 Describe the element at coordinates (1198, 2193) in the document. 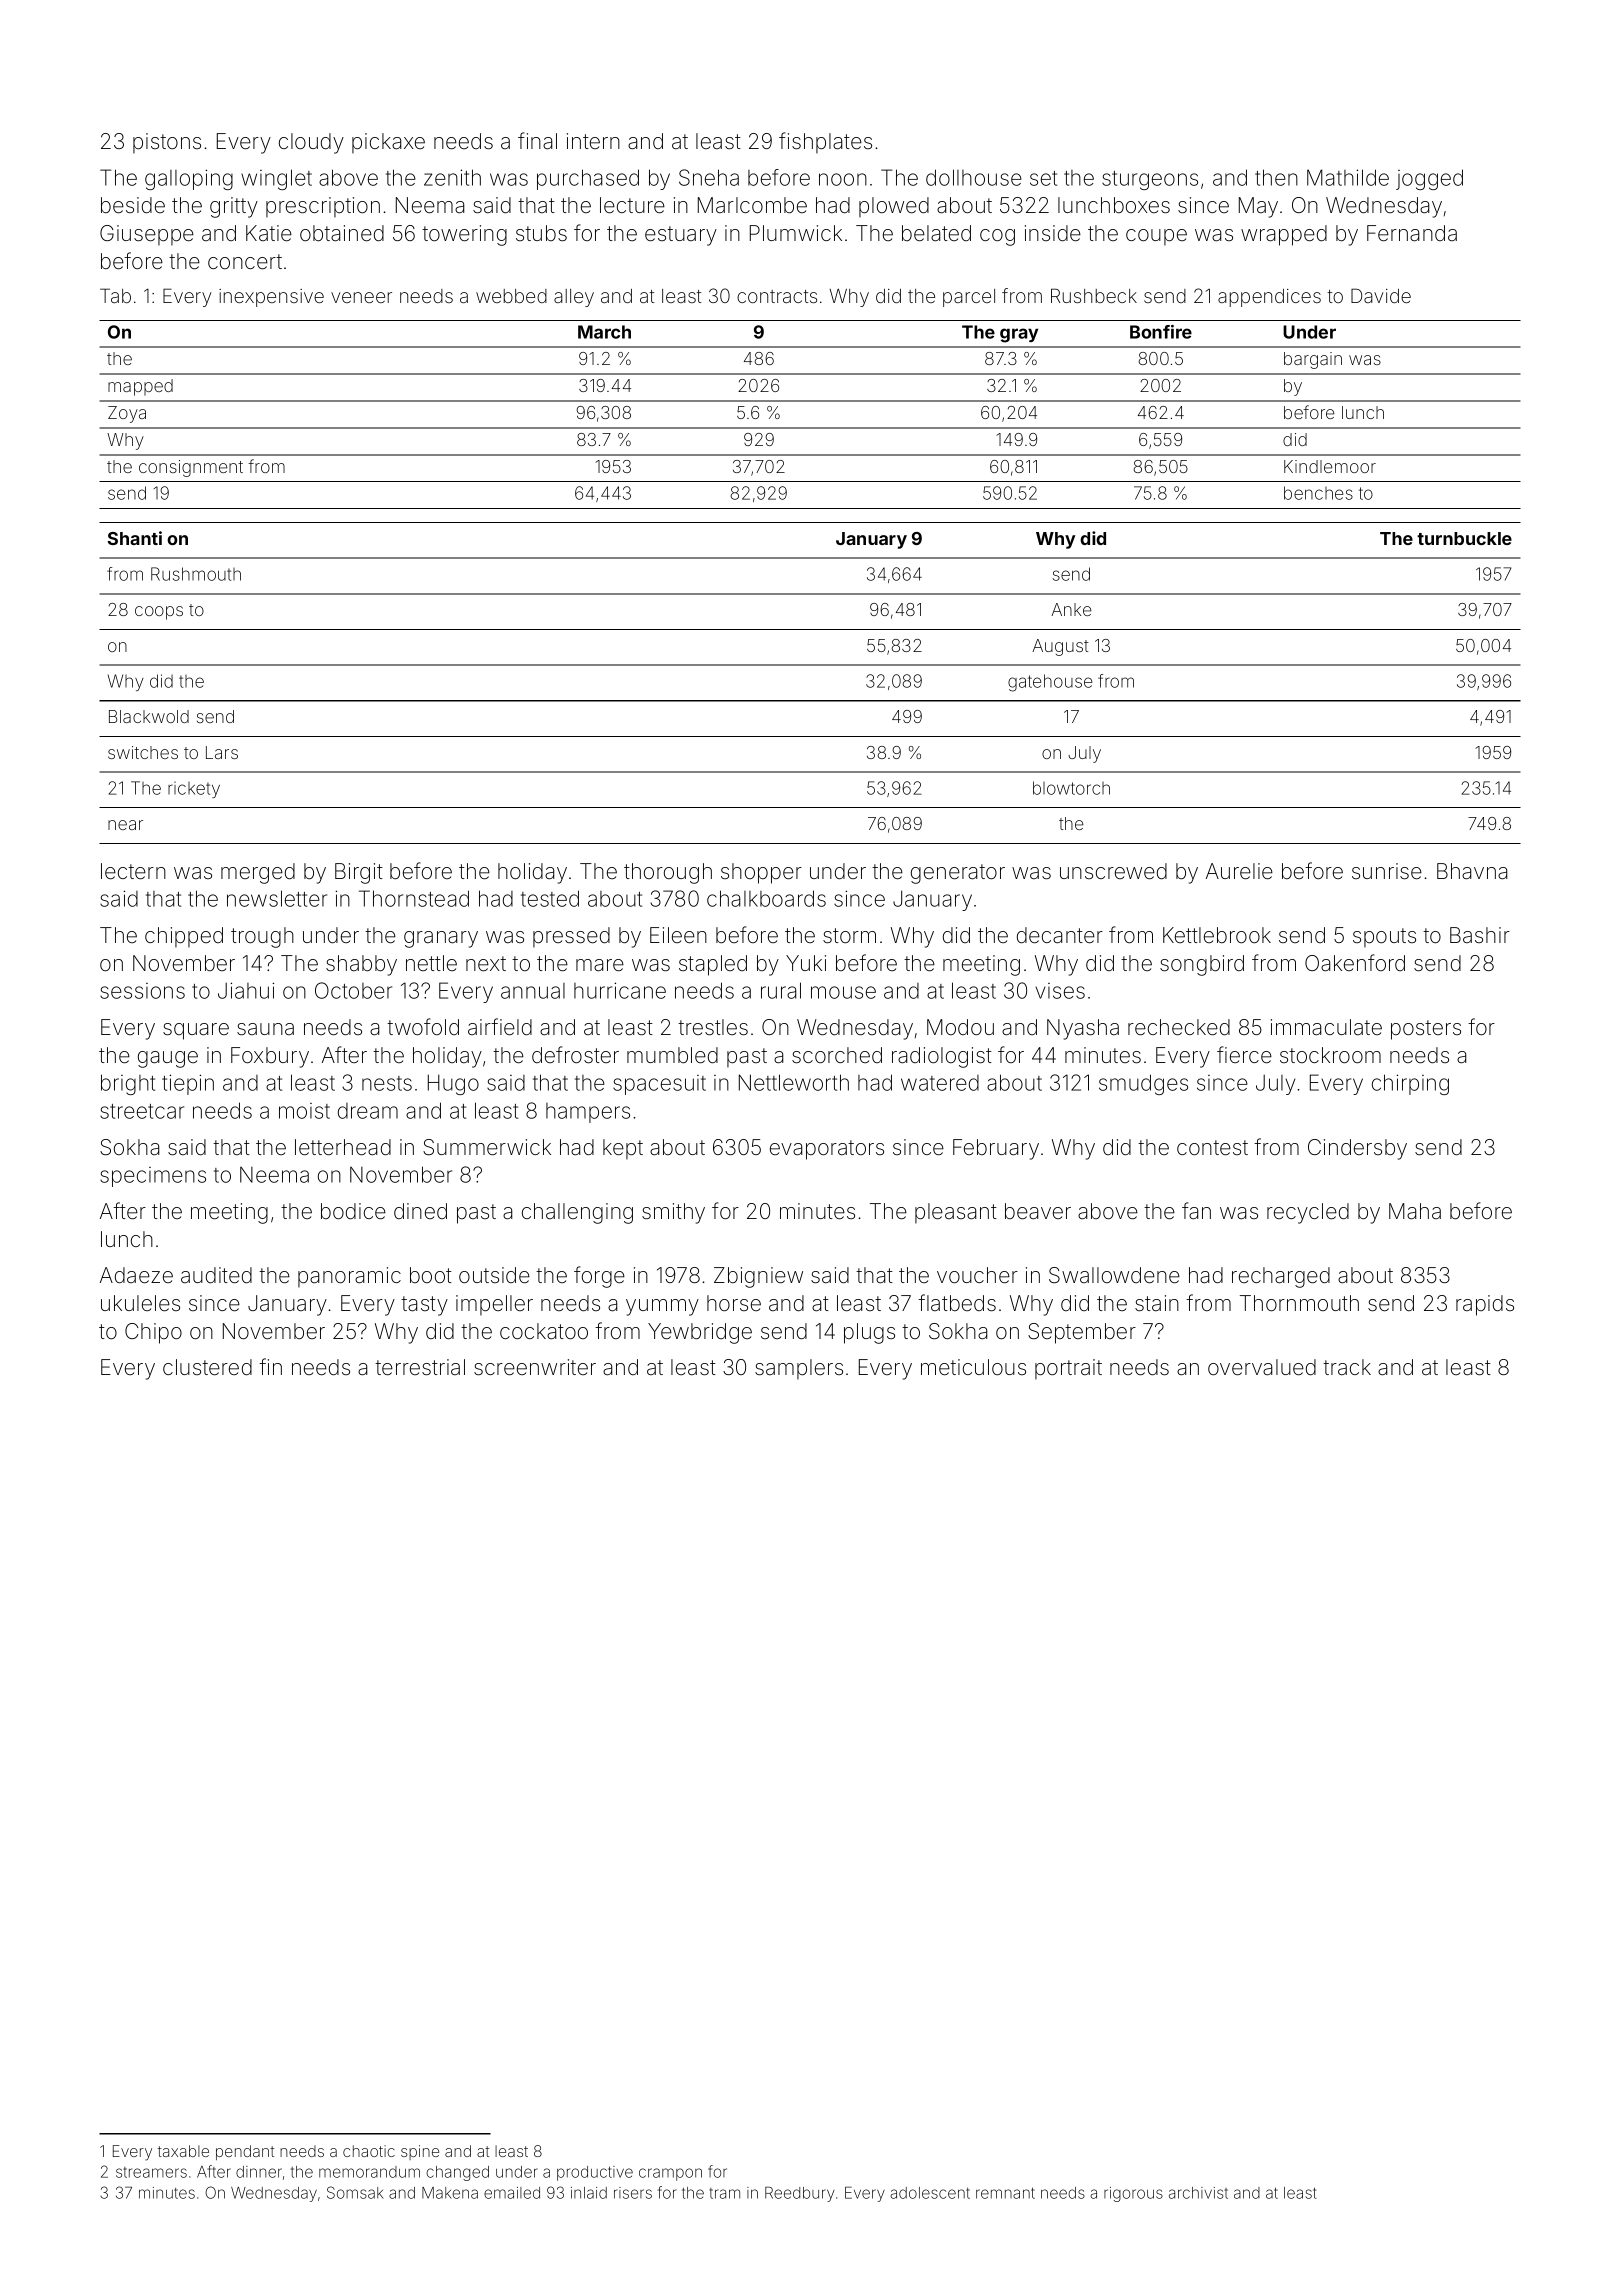

I see `archivist` at that location.
